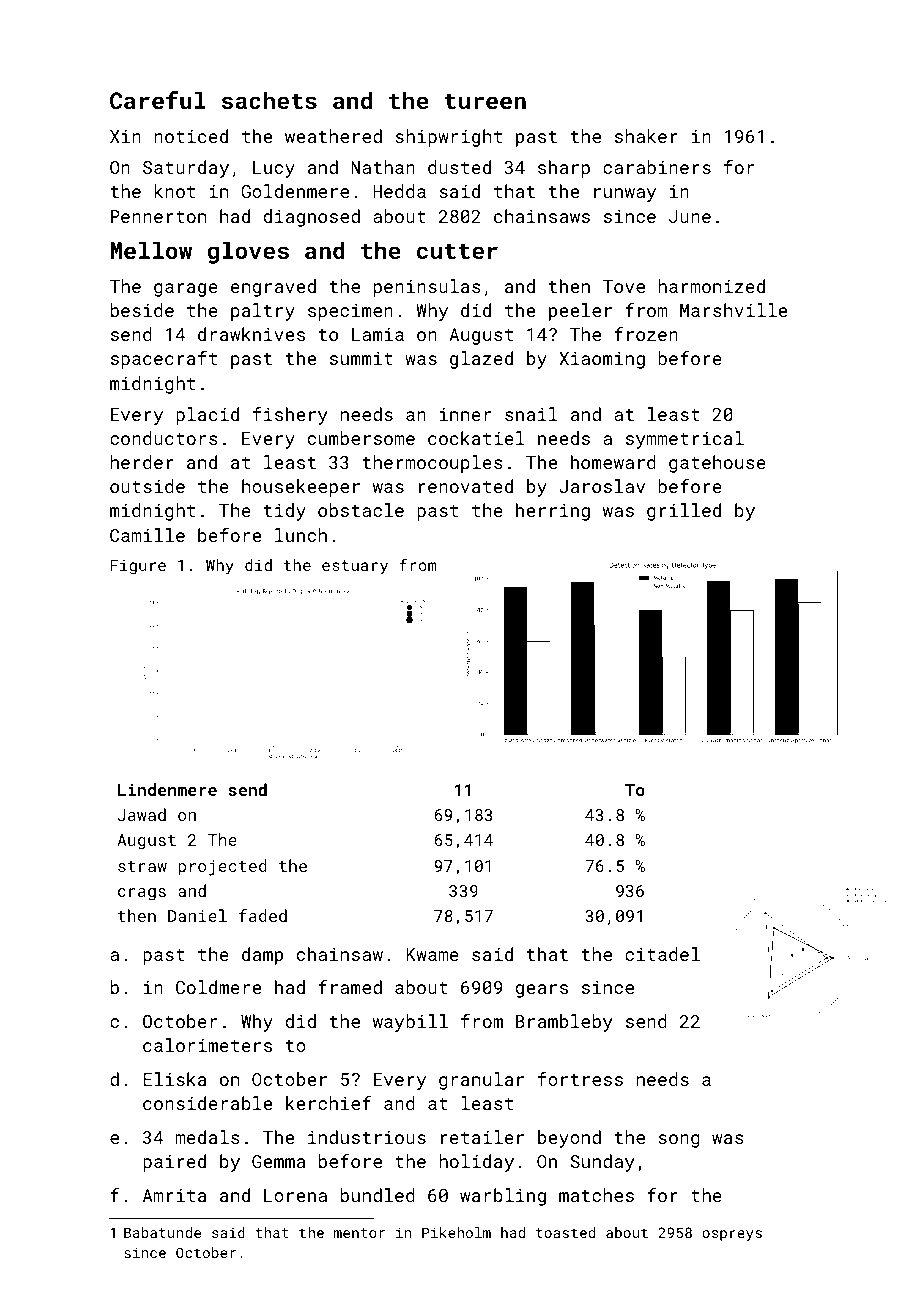 Image resolution: width=908 pixels, height=1316 pixels. I want to click on Babatunde, so click(162, 1232).
